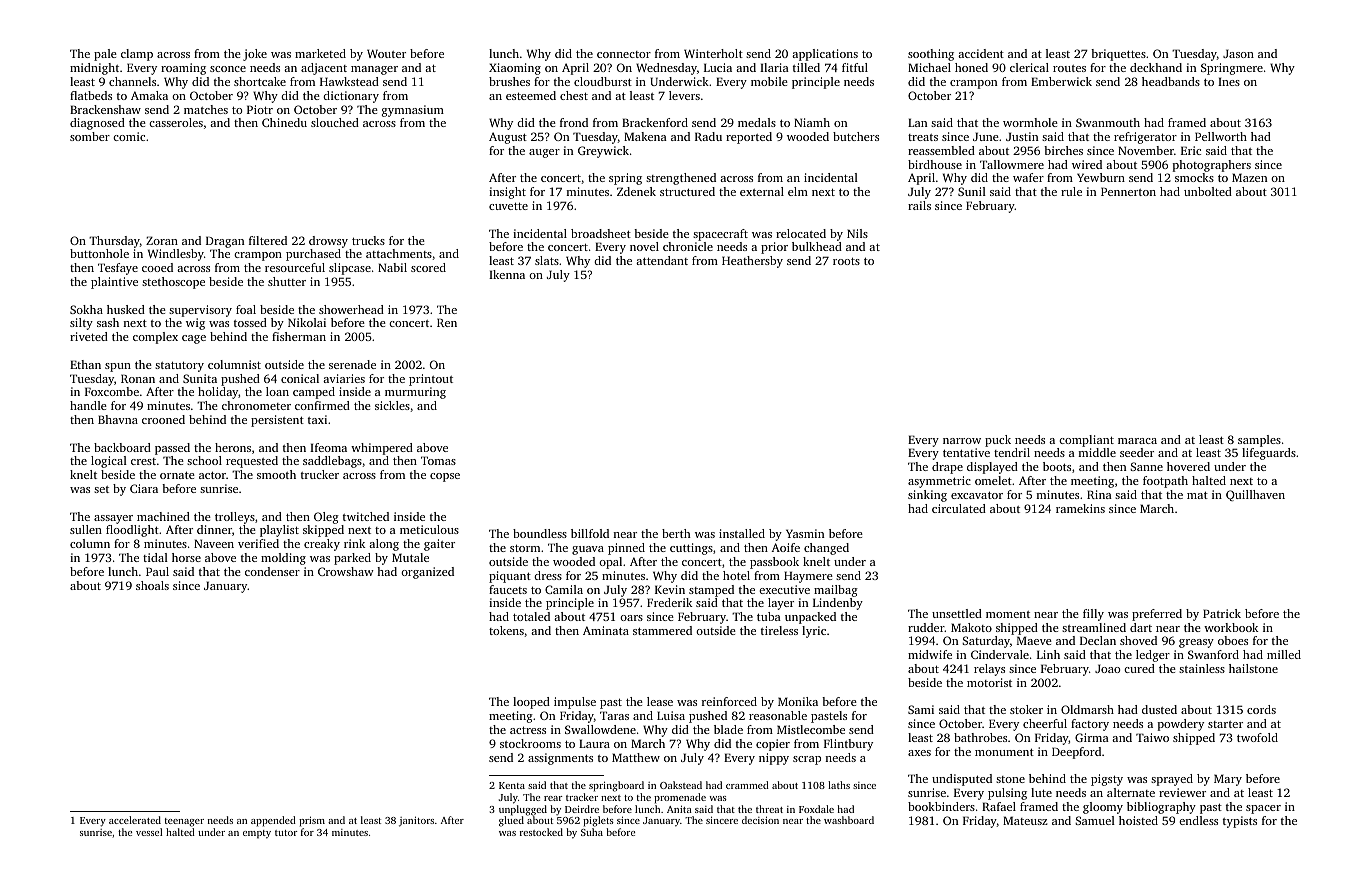  I want to click on Haymere, so click(808, 577).
